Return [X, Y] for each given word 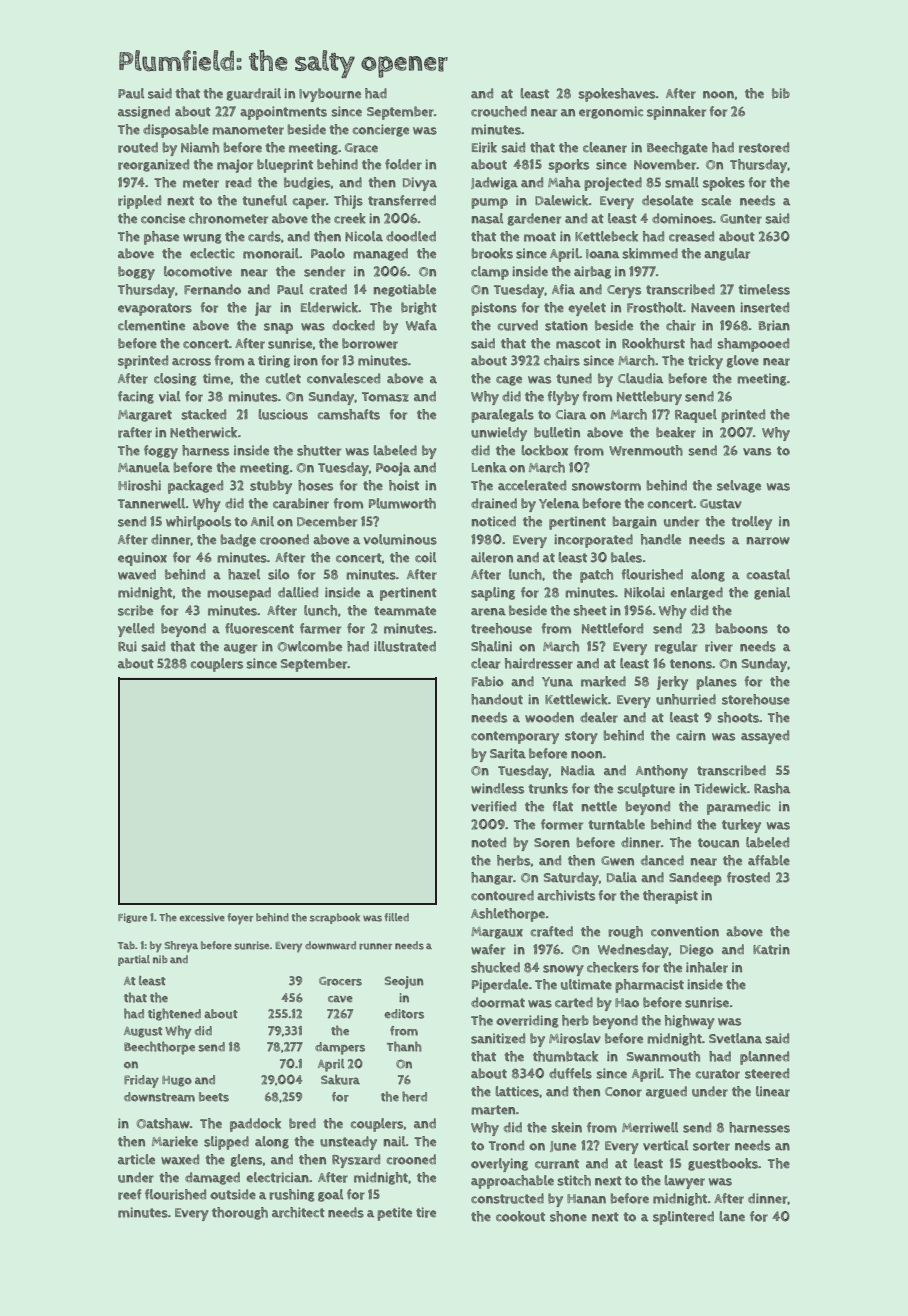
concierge [381, 130]
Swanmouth [663, 1056]
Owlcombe [309, 646]
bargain [634, 522]
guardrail [254, 94]
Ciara [571, 414]
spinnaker [676, 113]
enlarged [696, 593]
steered [767, 1073]
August [143, 1032]
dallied [298, 592]
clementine [151, 325]
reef [129, 1194]
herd [414, 1096]
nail [395, 1141]
